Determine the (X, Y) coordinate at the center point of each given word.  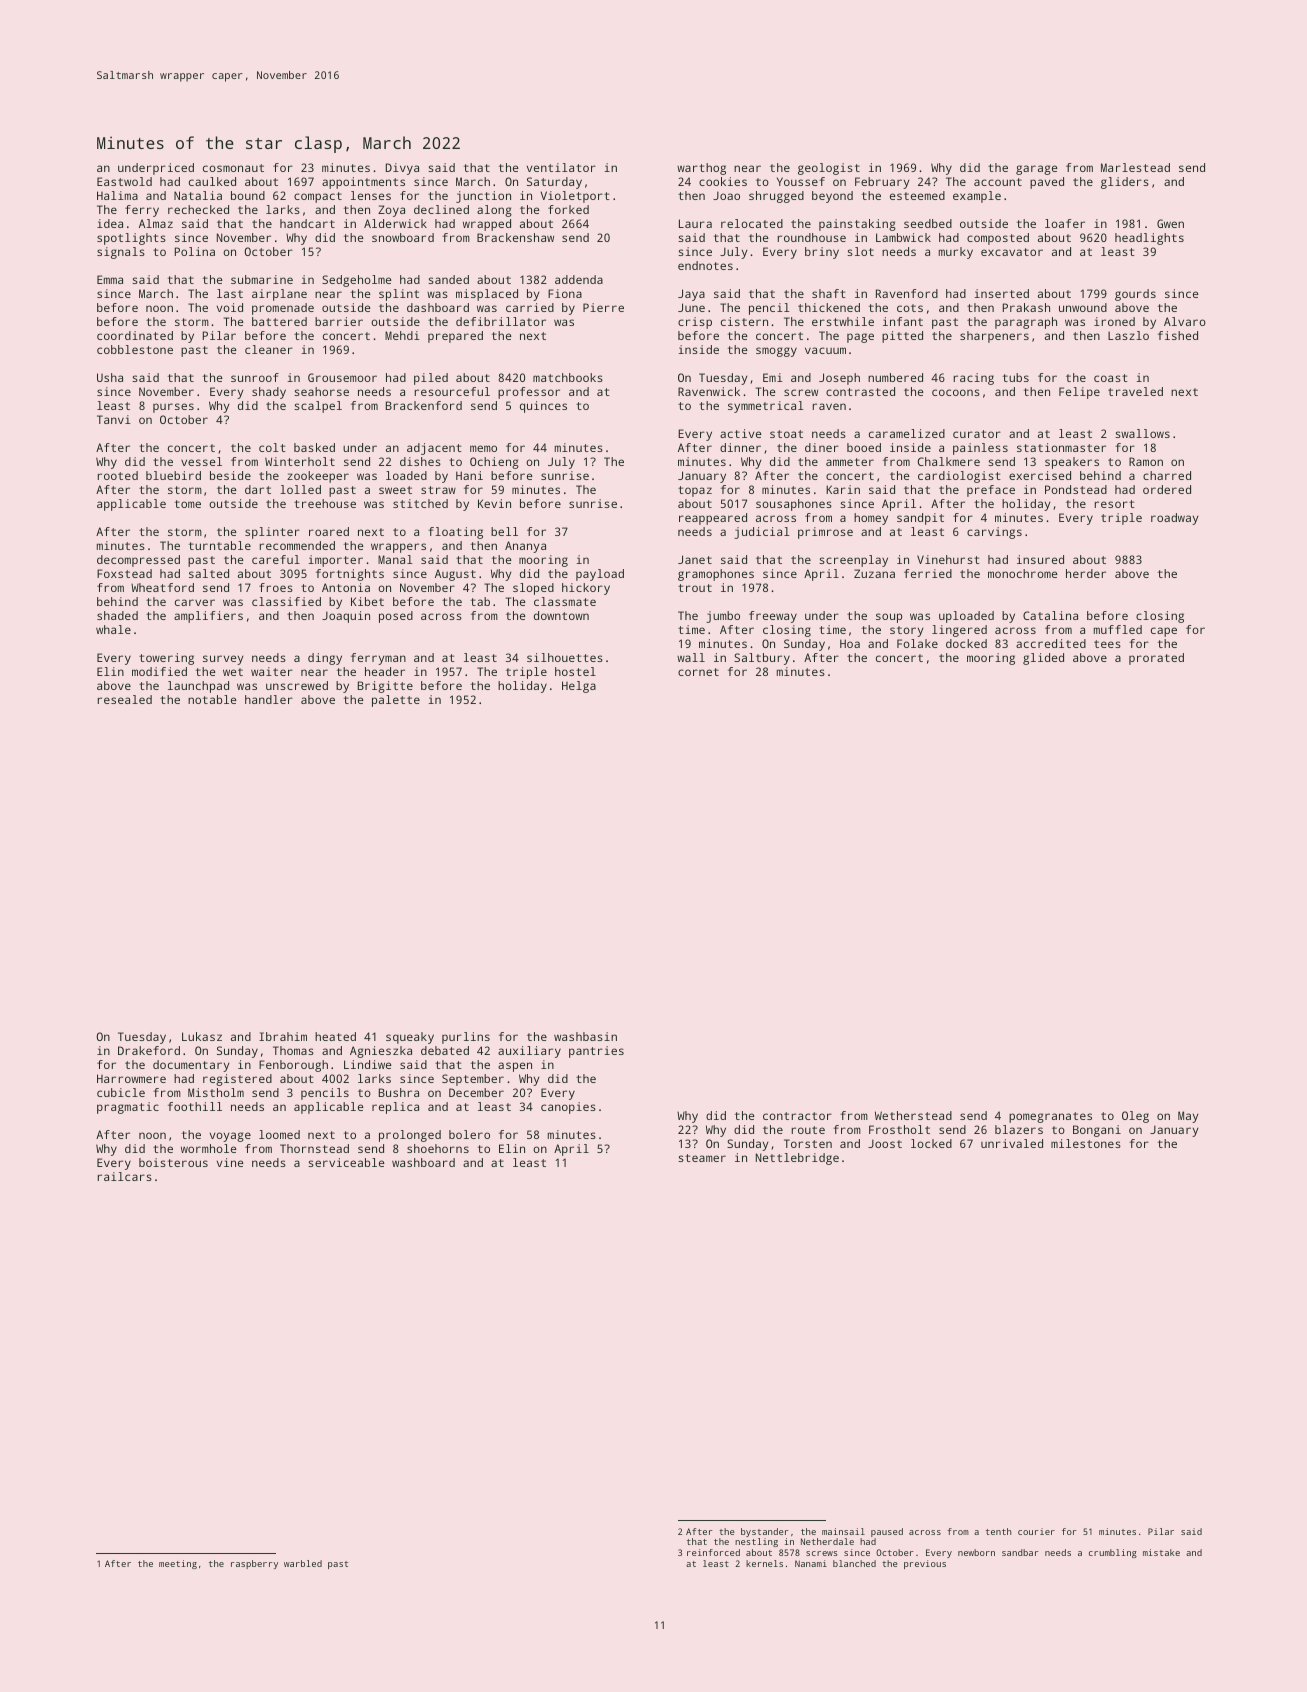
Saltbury (762, 659)
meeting (178, 1564)
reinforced (713, 1552)
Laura (695, 223)
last (230, 293)
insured (1040, 559)
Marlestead (1135, 167)
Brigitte (385, 687)
